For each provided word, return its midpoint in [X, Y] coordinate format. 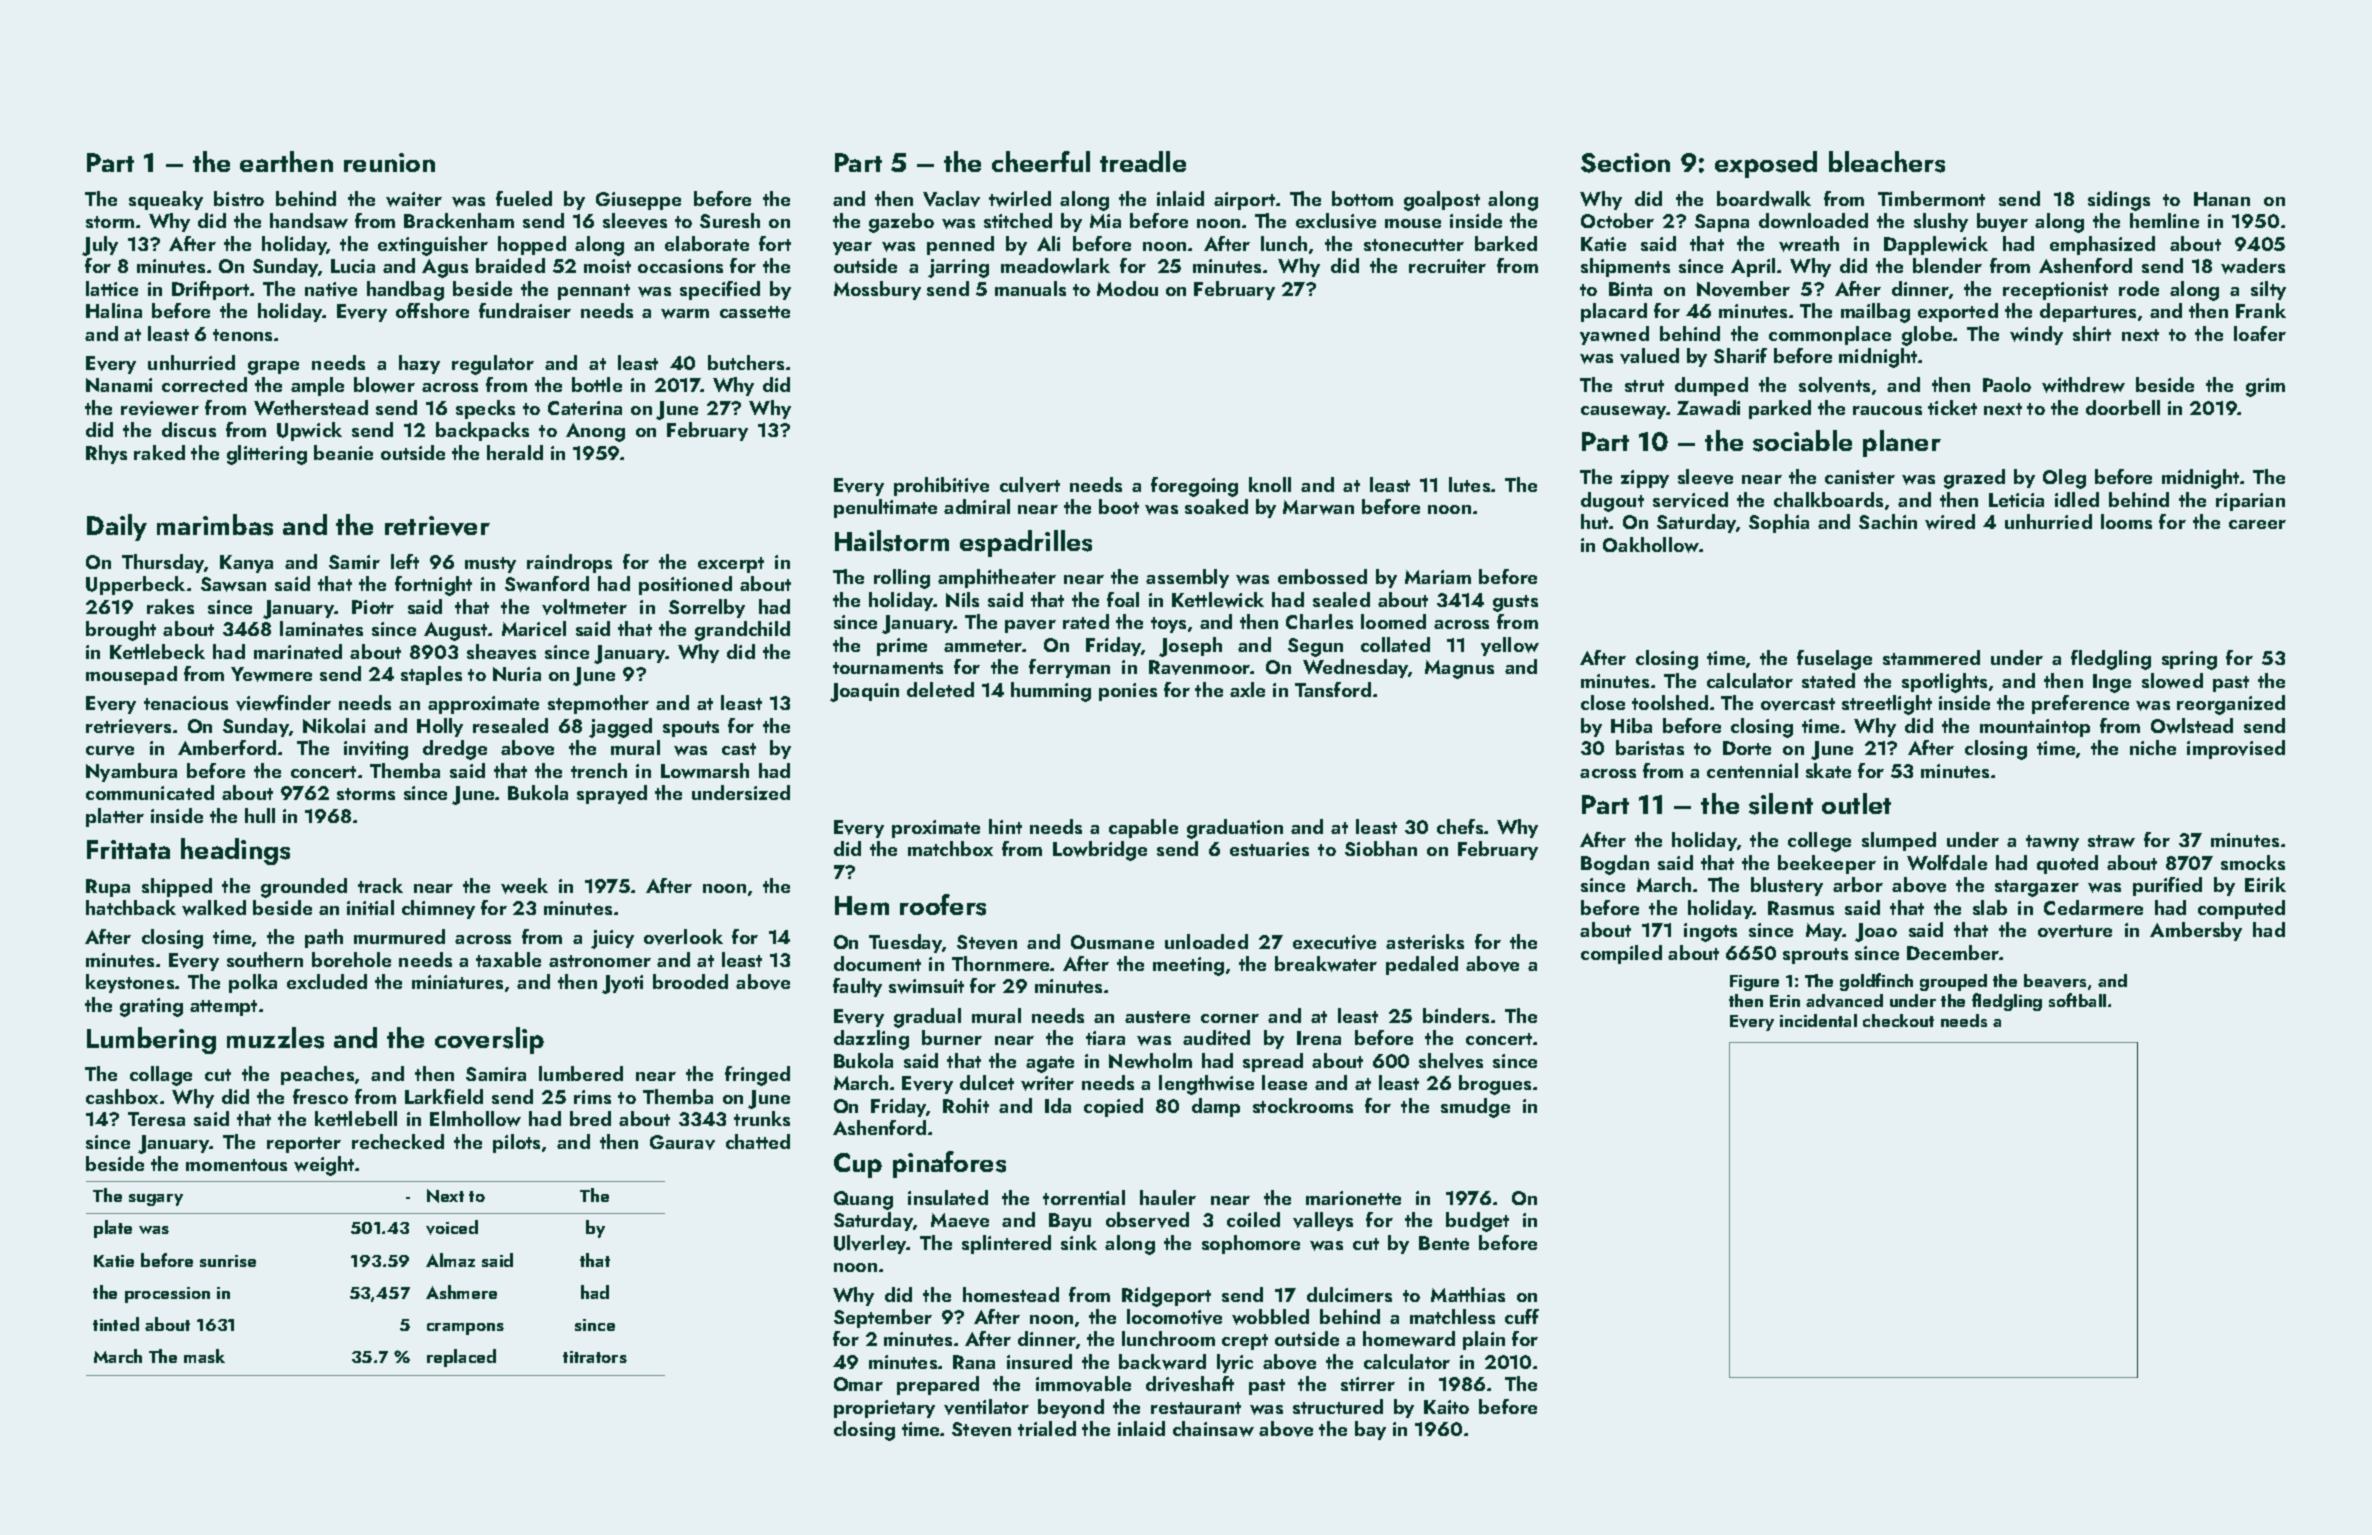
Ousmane [1112, 942]
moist [607, 266]
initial [370, 907]
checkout [1898, 1020]
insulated [948, 1197]
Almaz [450, 1260]
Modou [1127, 288]
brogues [1495, 1085]
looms [2126, 521]
